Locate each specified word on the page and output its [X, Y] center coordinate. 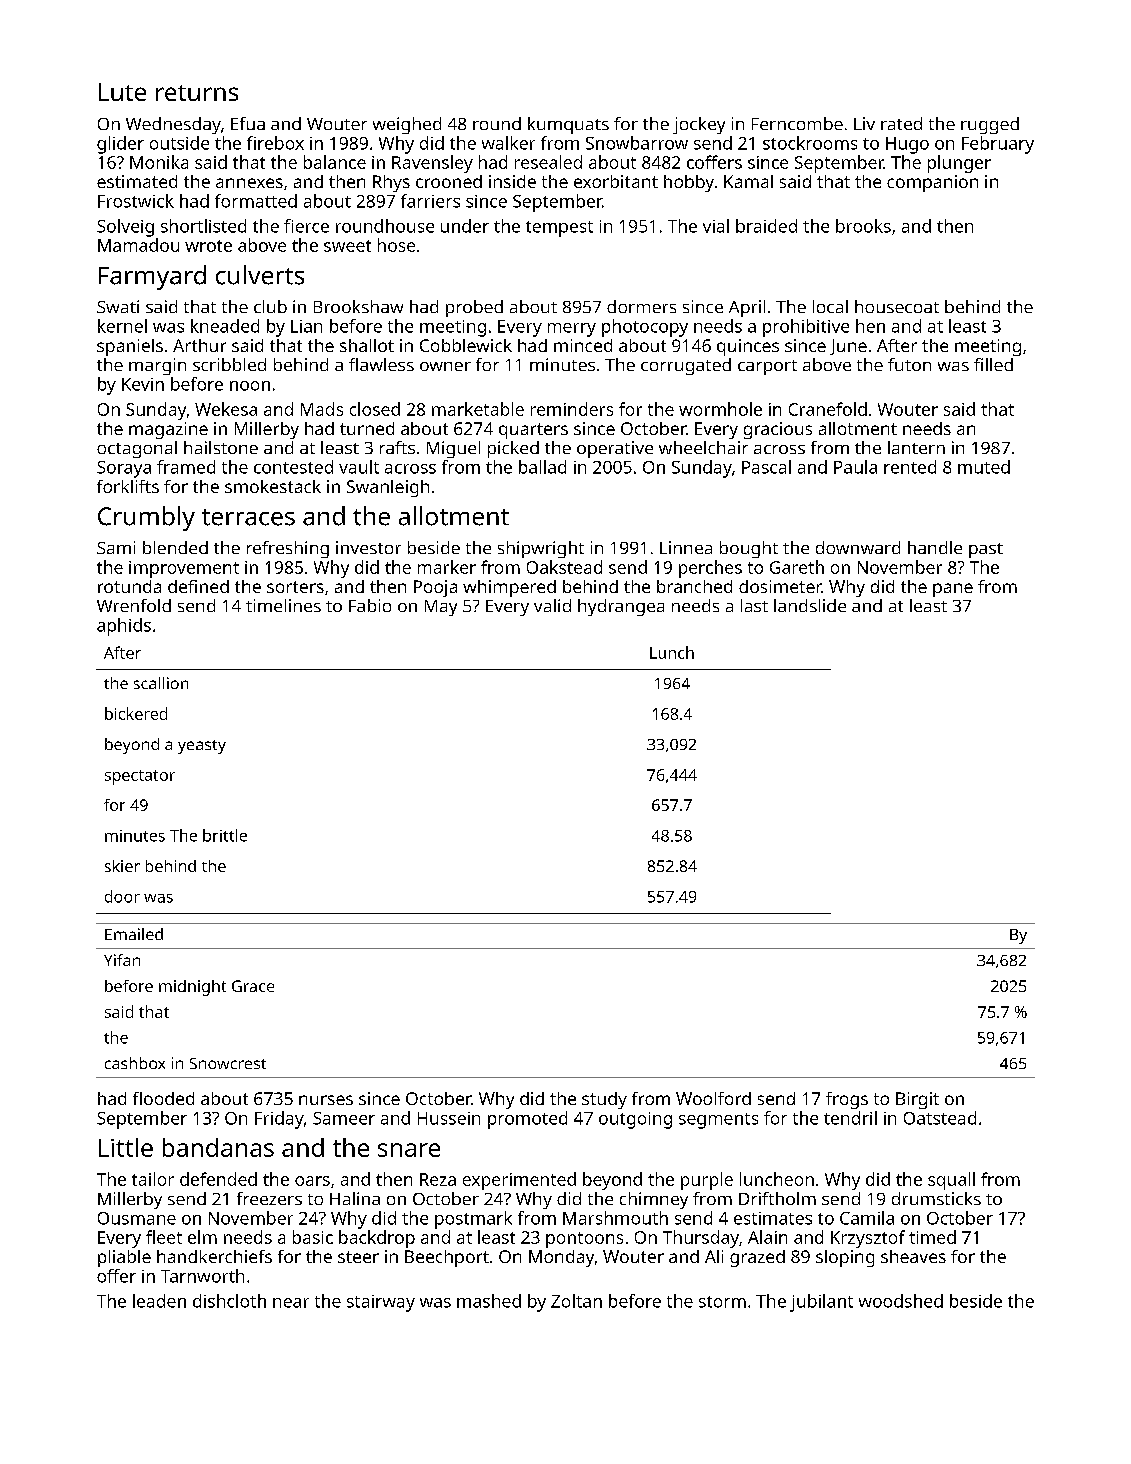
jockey [699, 125]
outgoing [635, 1120]
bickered [136, 713]
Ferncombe [797, 123]
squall [951, 1181]
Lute [122, 92]
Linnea [686, 547]
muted [984, 467]
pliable [124, 1258]
